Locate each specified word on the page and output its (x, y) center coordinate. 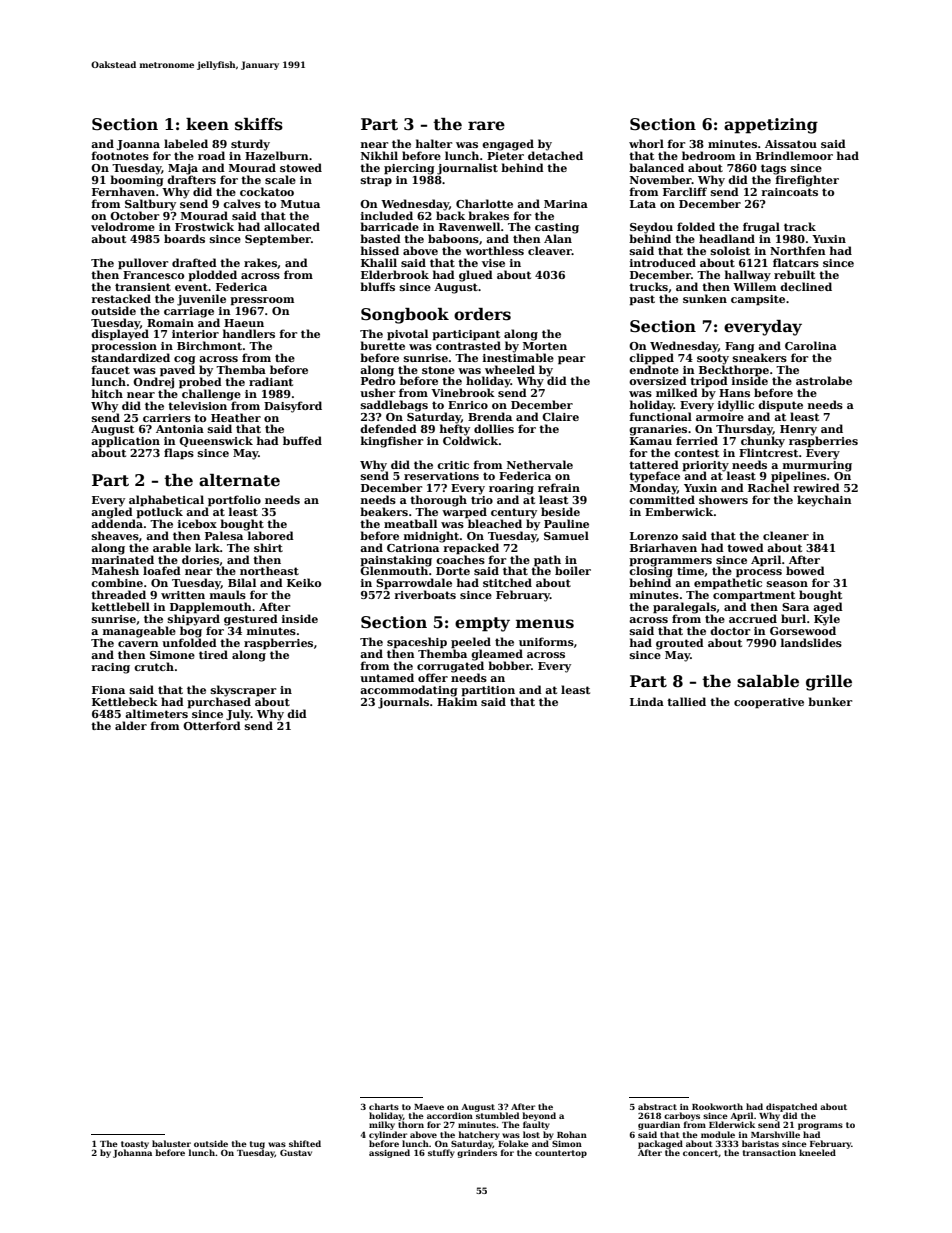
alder (131, 725)
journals (403, 703)
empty (482, 624)
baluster (171, 1143)
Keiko (304, 582)
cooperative (769, 703)
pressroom (262, 301)
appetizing (771, 126)
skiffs (259, 124)
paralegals (684, 608)
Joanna (138, 145)
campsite (758, 300)
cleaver (550, 250)
